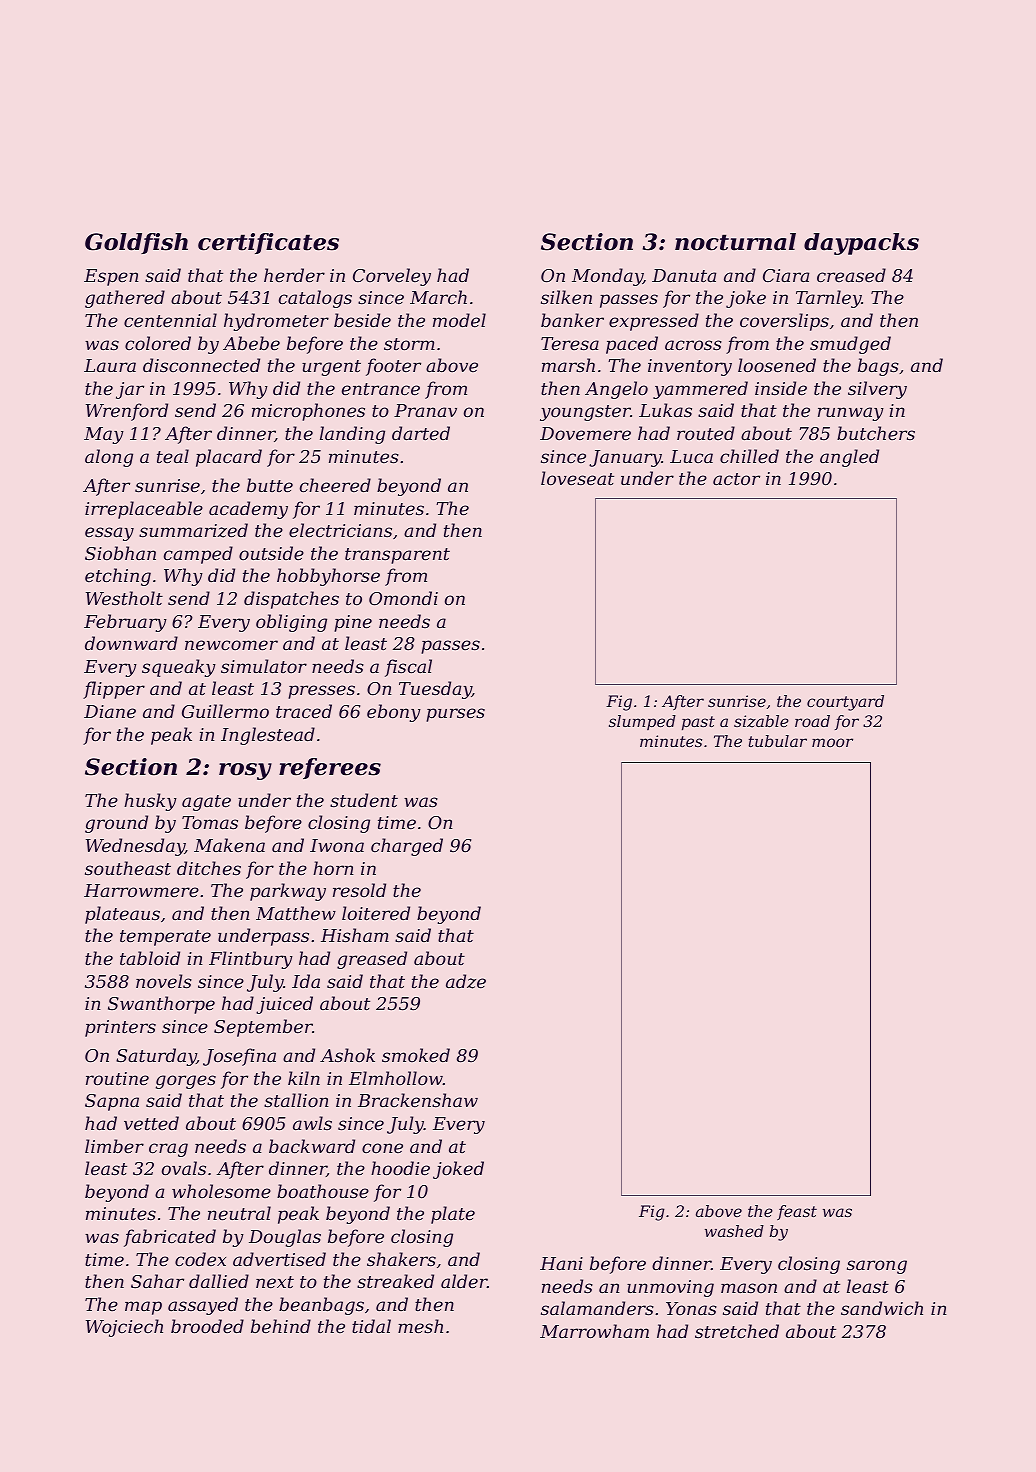 Image resolution: width=1036 pixels, height=1472 pixels. Describe the element at coordinates (161, 1005) in the document. I see `Swanthorpe` at that location.
